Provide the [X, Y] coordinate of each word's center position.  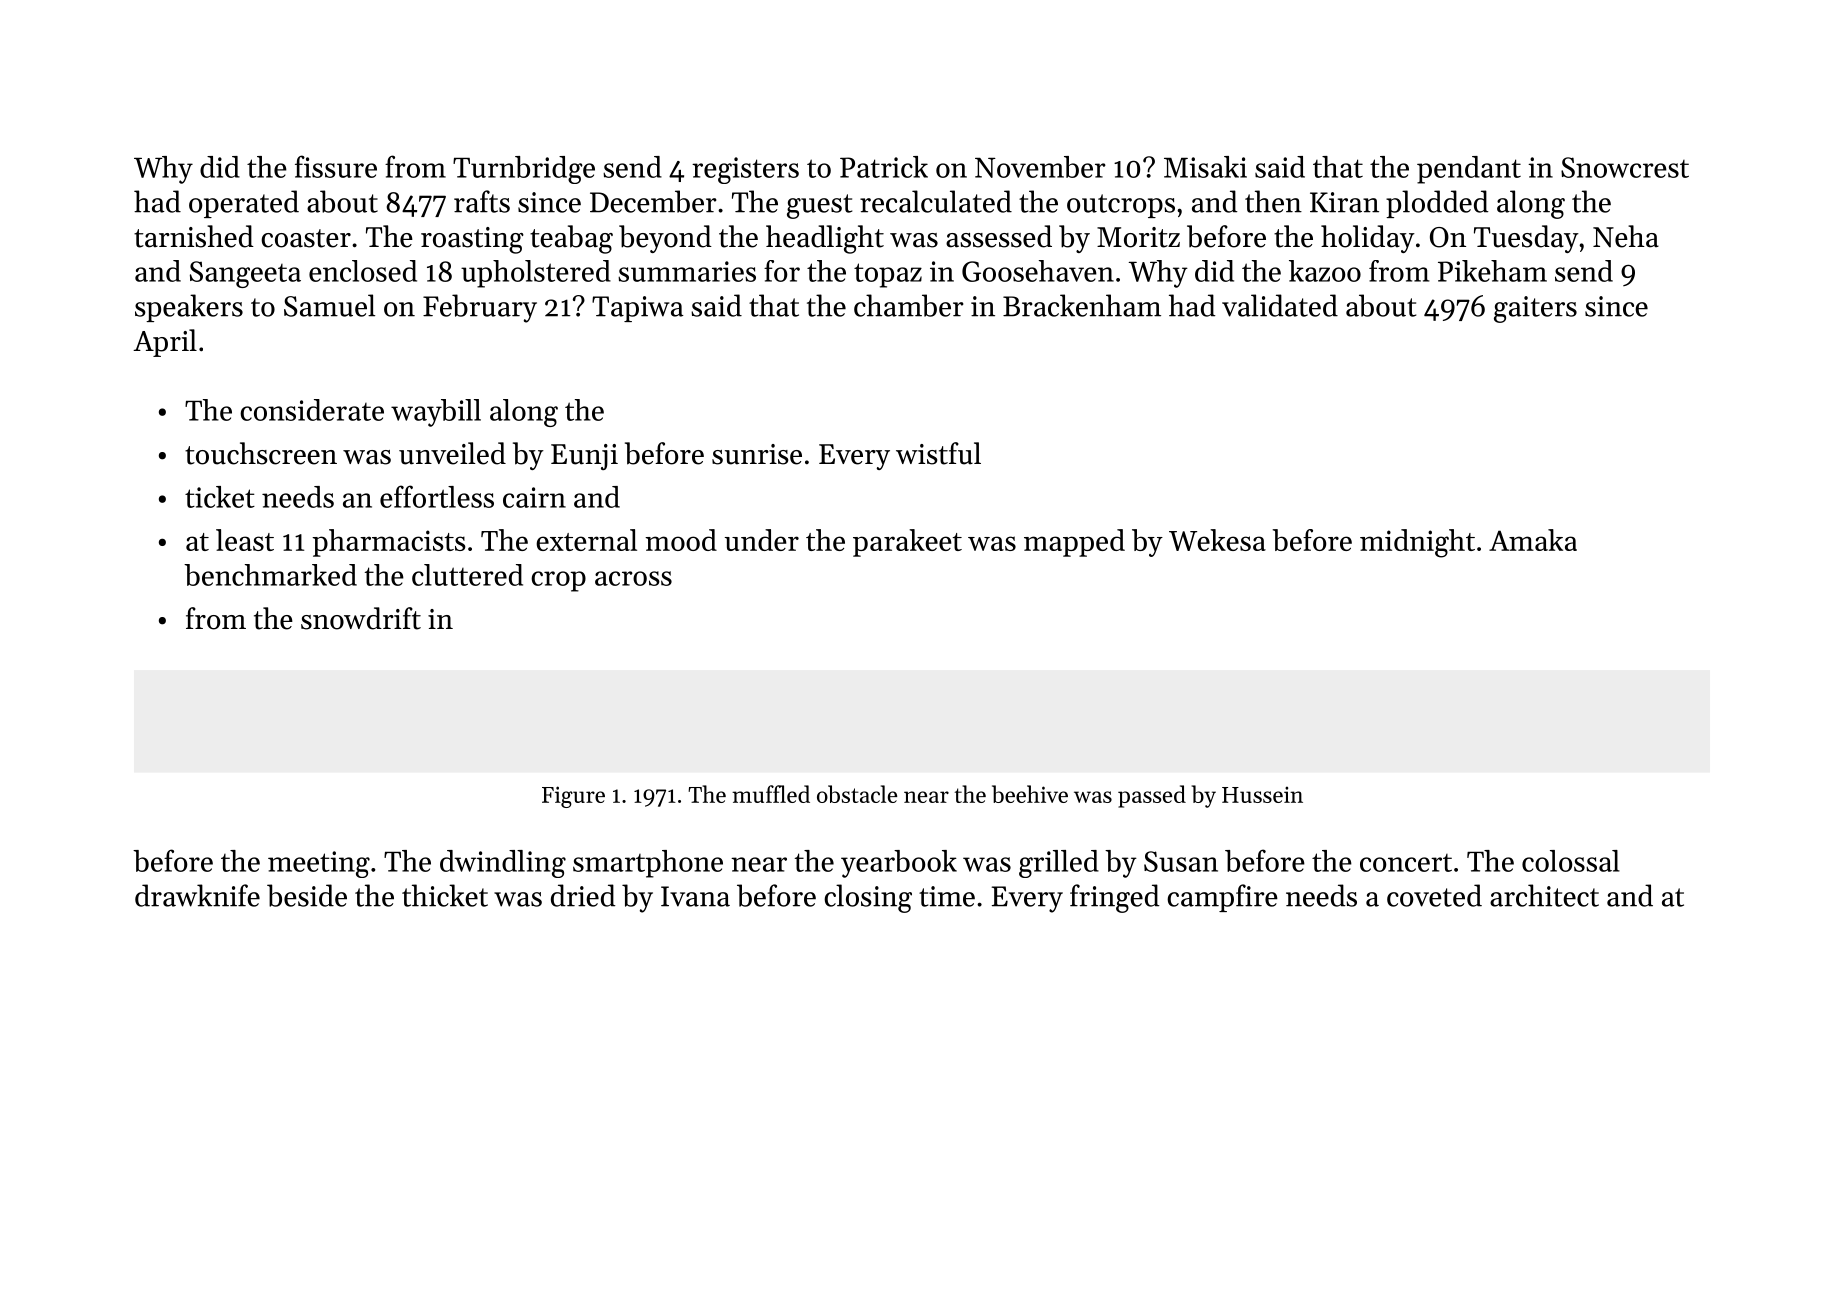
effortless [437, 496]
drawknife [197, 895]
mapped [1074, 543]
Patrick [884, 167]
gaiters [1535, 309]
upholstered [536, 274]
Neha [1626, 236]
